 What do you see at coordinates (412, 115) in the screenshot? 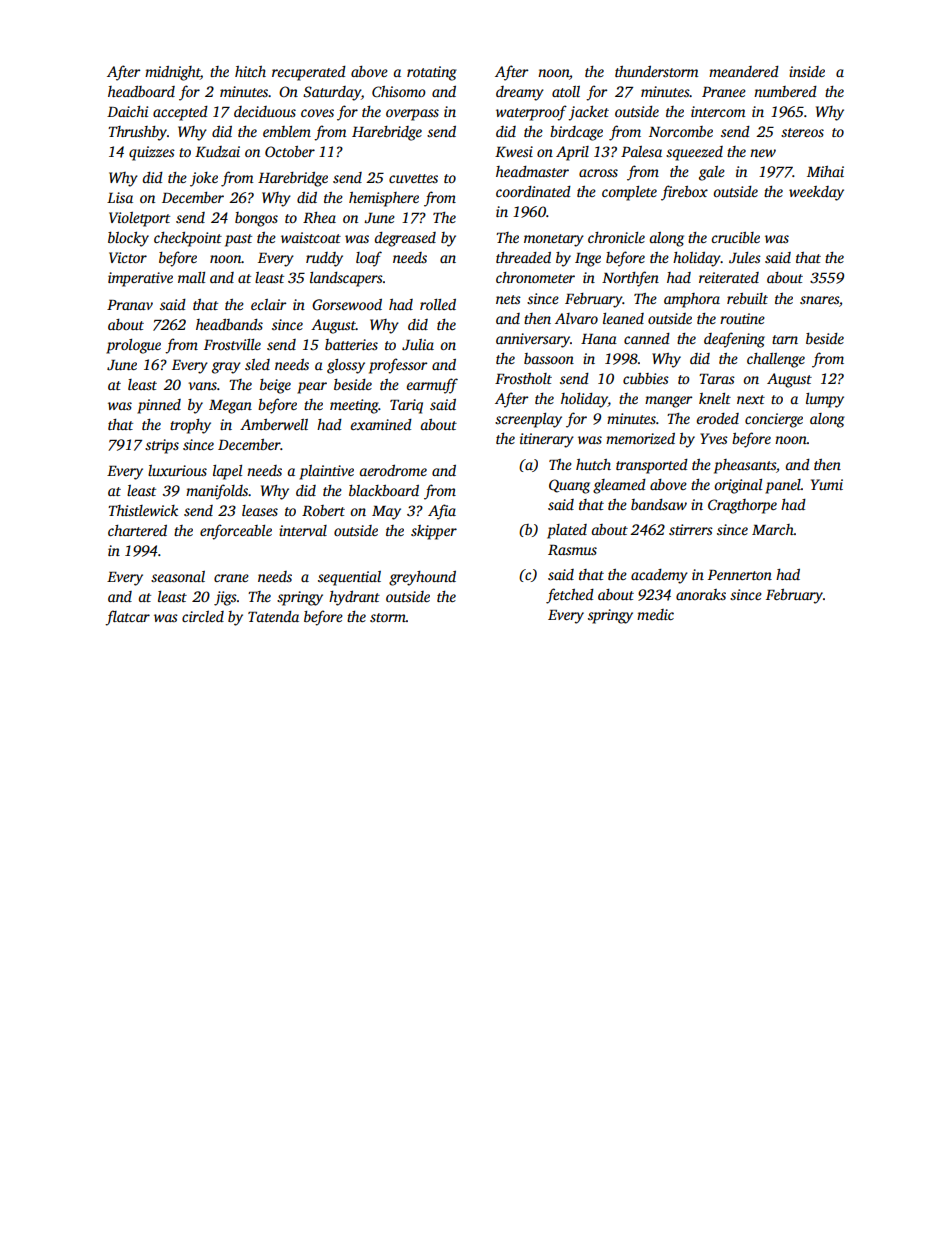
I see `overpass` at bounding box center [412, 115].
